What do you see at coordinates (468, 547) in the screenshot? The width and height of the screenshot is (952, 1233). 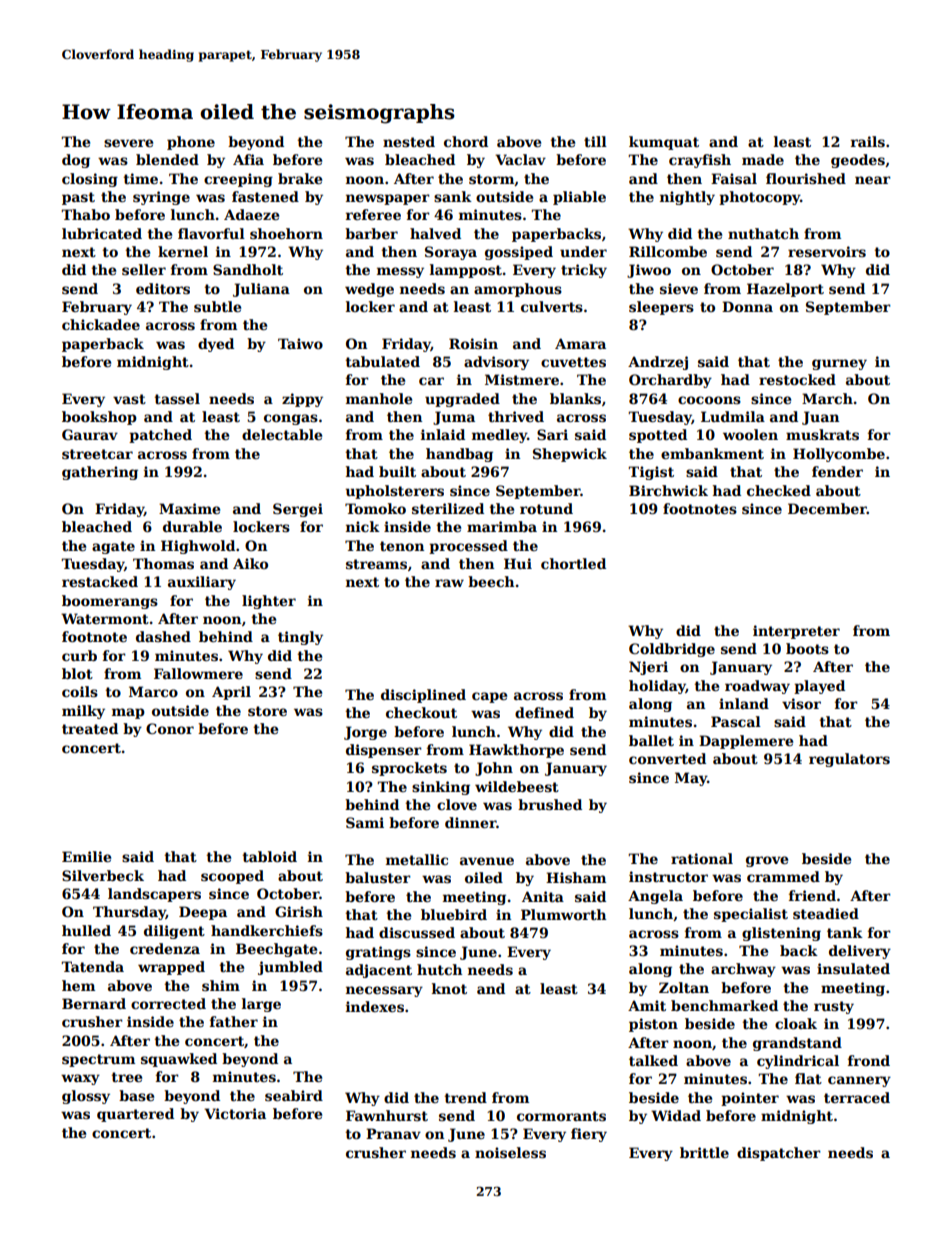 I see `processed` at bounding box center [468, 547].
